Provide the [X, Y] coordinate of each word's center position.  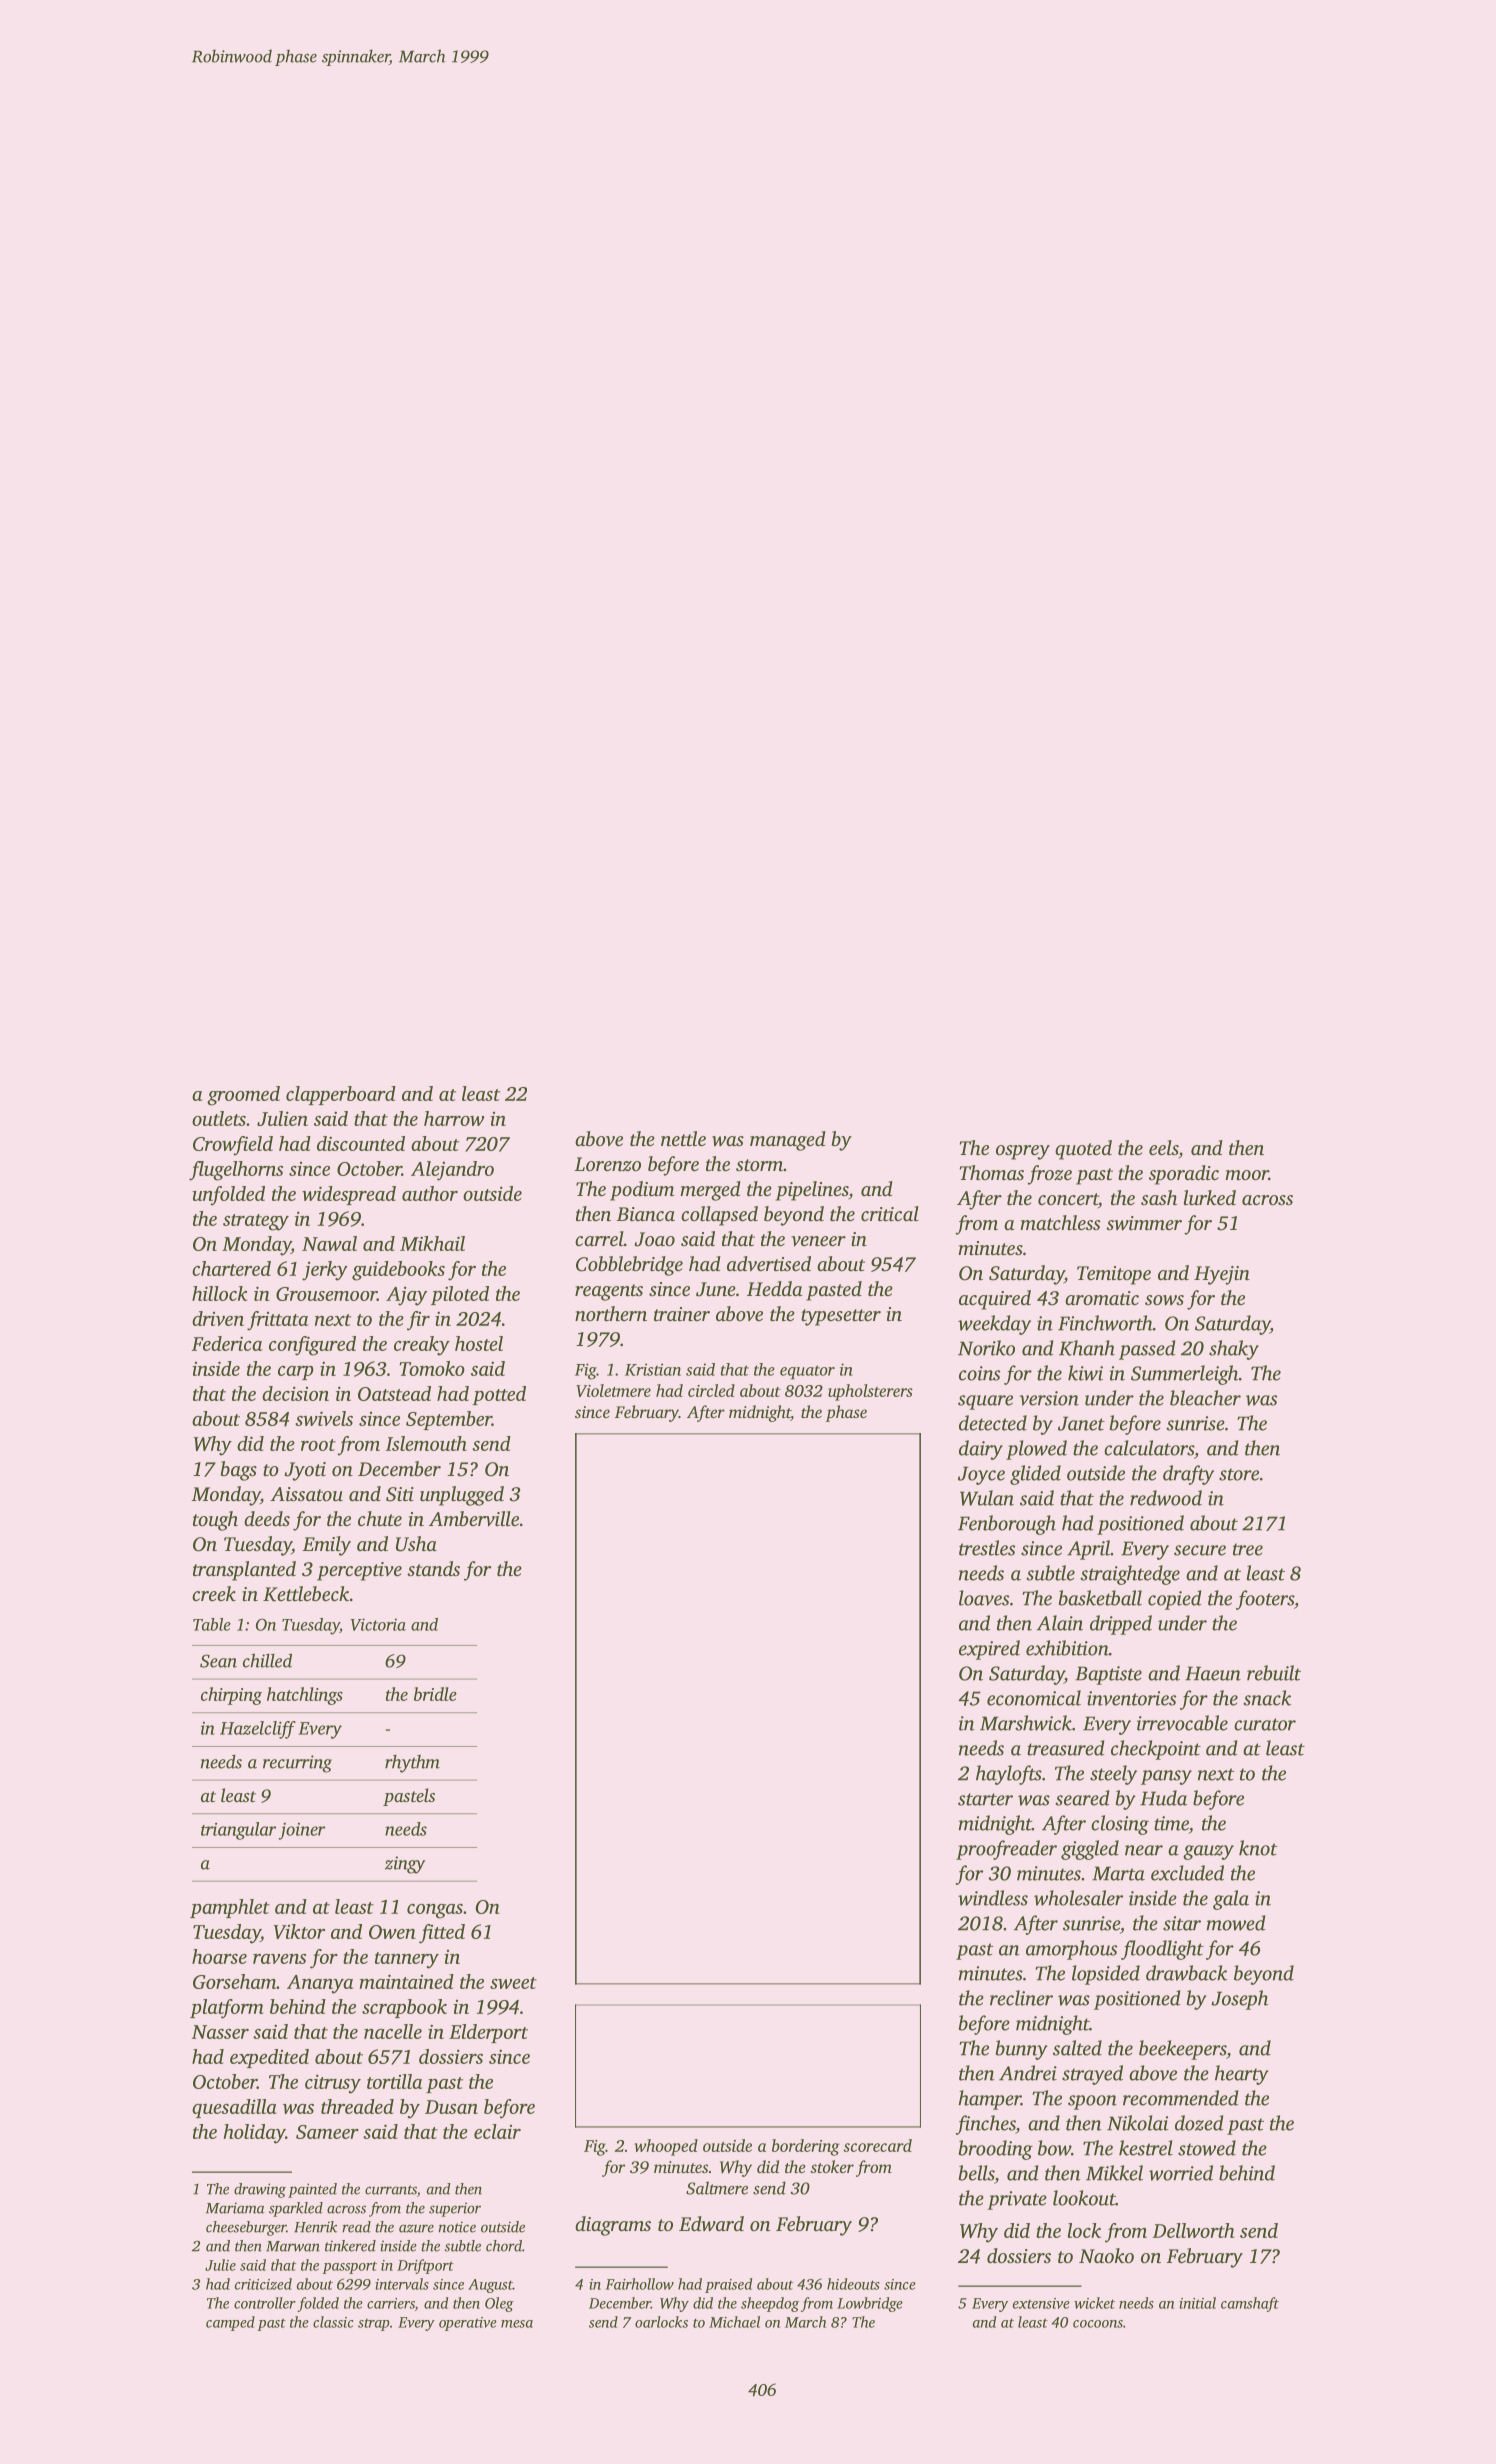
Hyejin [1222, 1275]
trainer [682, 1314]
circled [711, 1390]
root [318, 1445]
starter [985, 1799]
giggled [1090, 1850]
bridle [435, 1694]
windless [993, 1898]
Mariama [235, 2208]
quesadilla [234, 2108]
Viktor [299, 1931]
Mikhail [432, 1243]
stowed [1207, 2148]
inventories [1131, 1698]
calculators [1149, 1448]
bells [976, 2173]
